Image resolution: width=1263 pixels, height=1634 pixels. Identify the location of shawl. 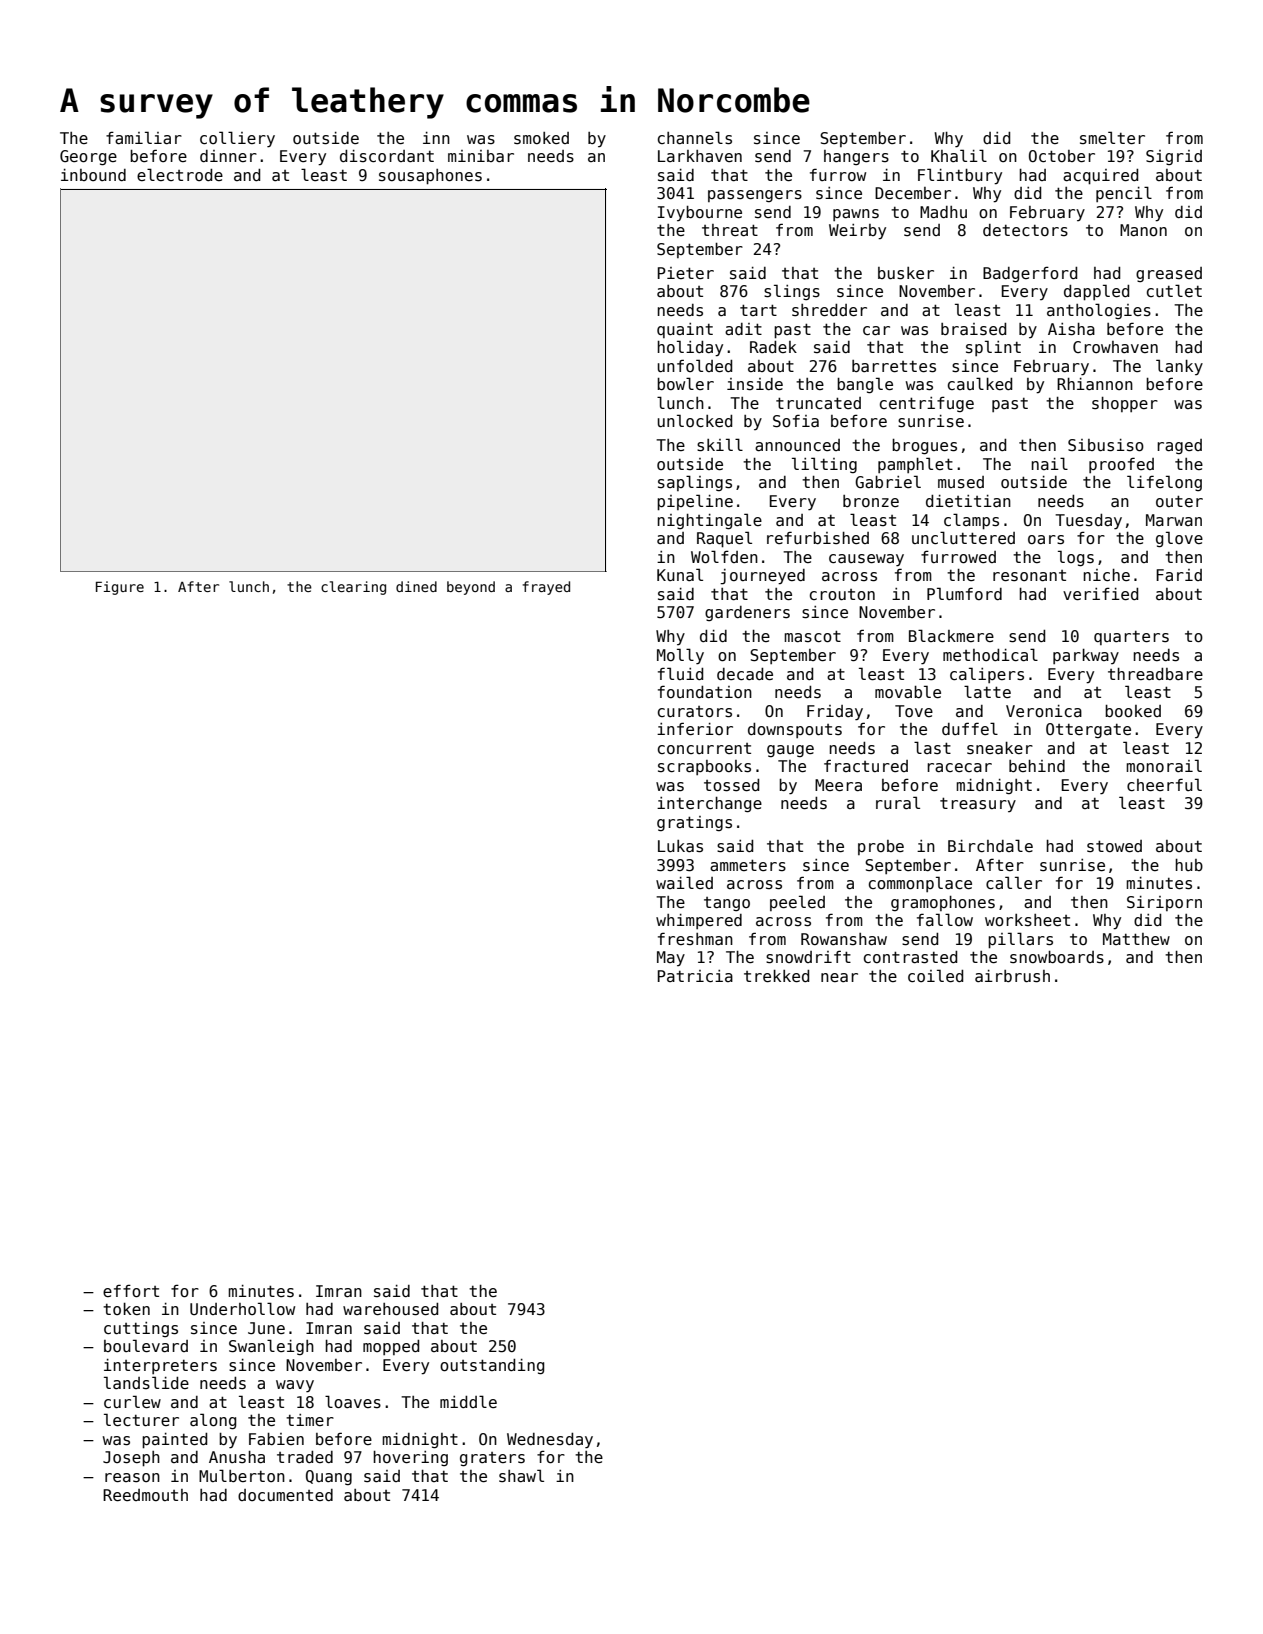
(521, 1476).
